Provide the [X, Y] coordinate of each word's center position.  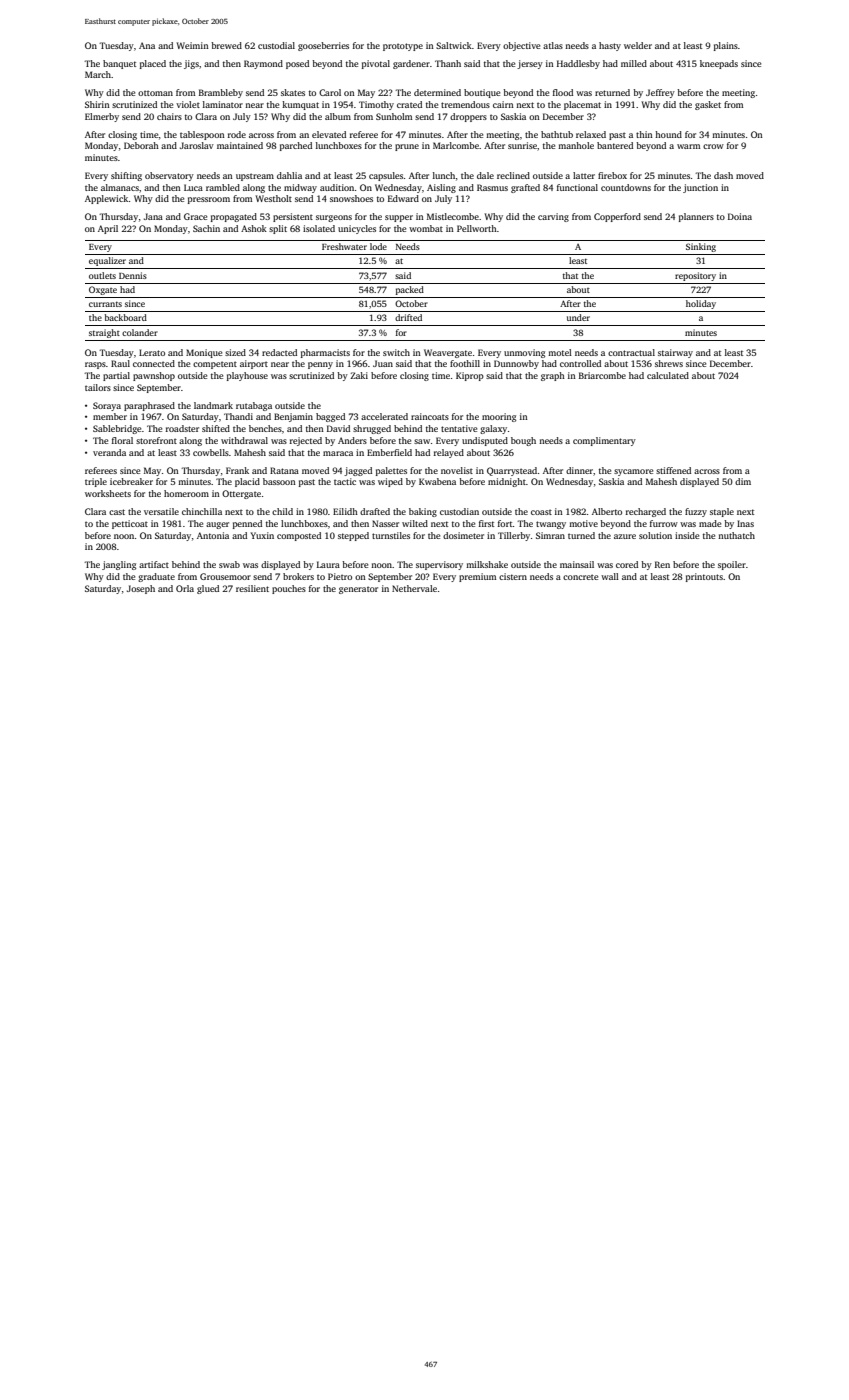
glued [208, 589]
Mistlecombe [453, 216]
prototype [403, 47]
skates [293, 92]
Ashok [254, 228]
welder [638, 45]
